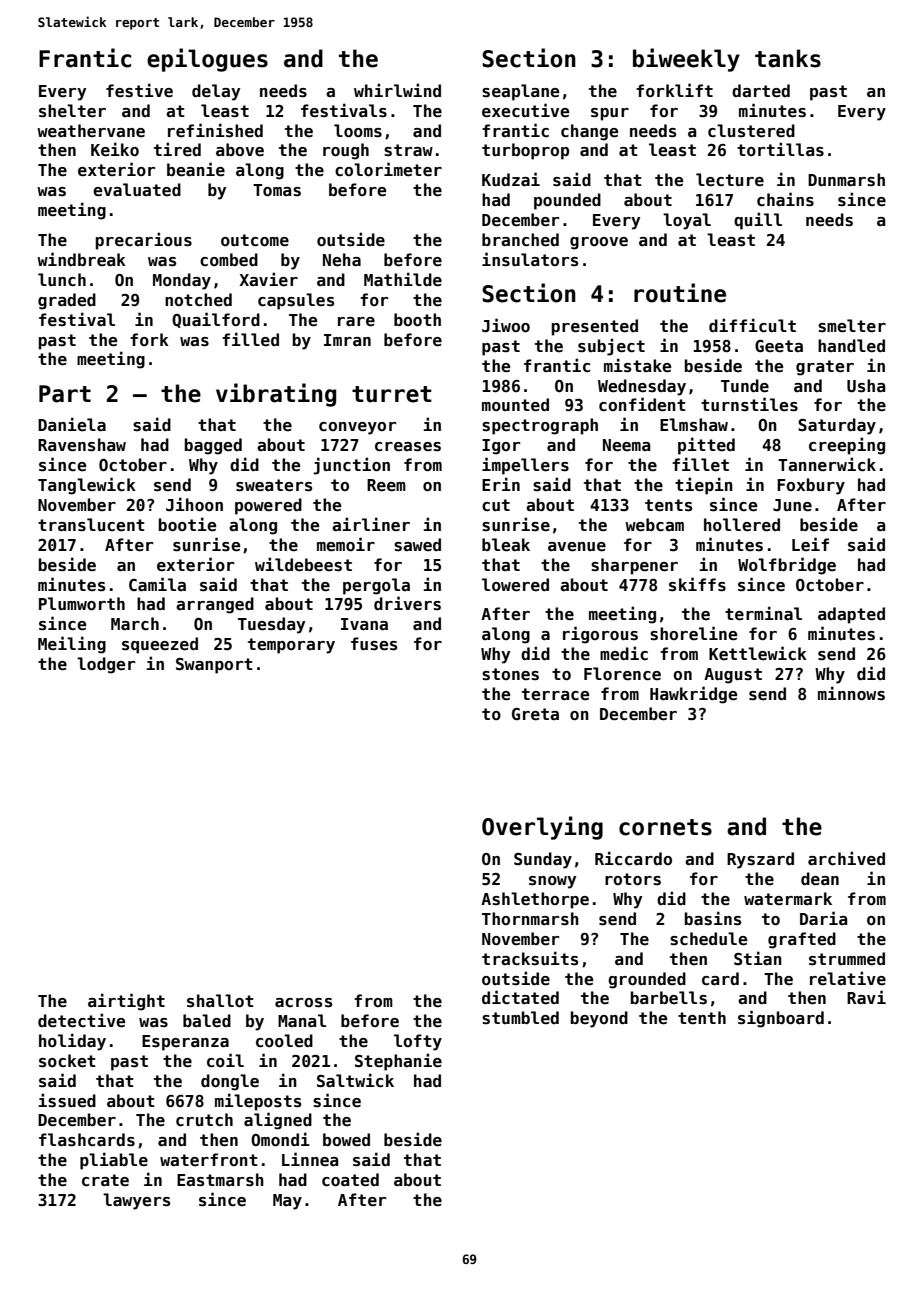 The image size is (924, 1308). Describe the element at coordinates (214, 666) in the document. I see `Swanport` at that location.
